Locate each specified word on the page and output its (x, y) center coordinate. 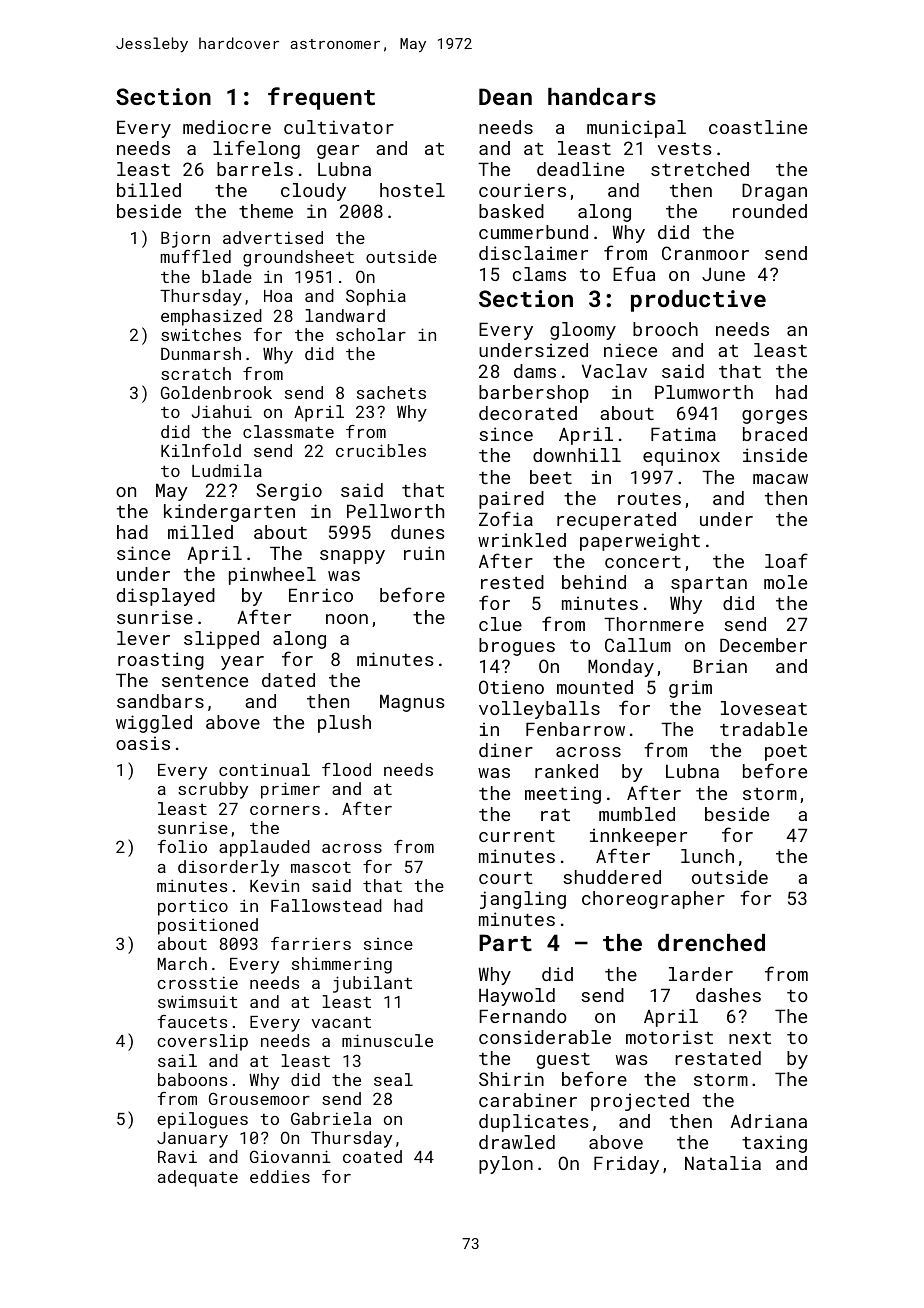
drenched (711, 942)
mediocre (227, 127)
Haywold (517, 997)
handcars (602, 96)
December (763, 645)
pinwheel (272, 576)
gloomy (583, 331)
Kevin (274, 885)
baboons (192, 1079)
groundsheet (298, 258)
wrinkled (522, 540)
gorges (774, 417)
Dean (505, 96)
